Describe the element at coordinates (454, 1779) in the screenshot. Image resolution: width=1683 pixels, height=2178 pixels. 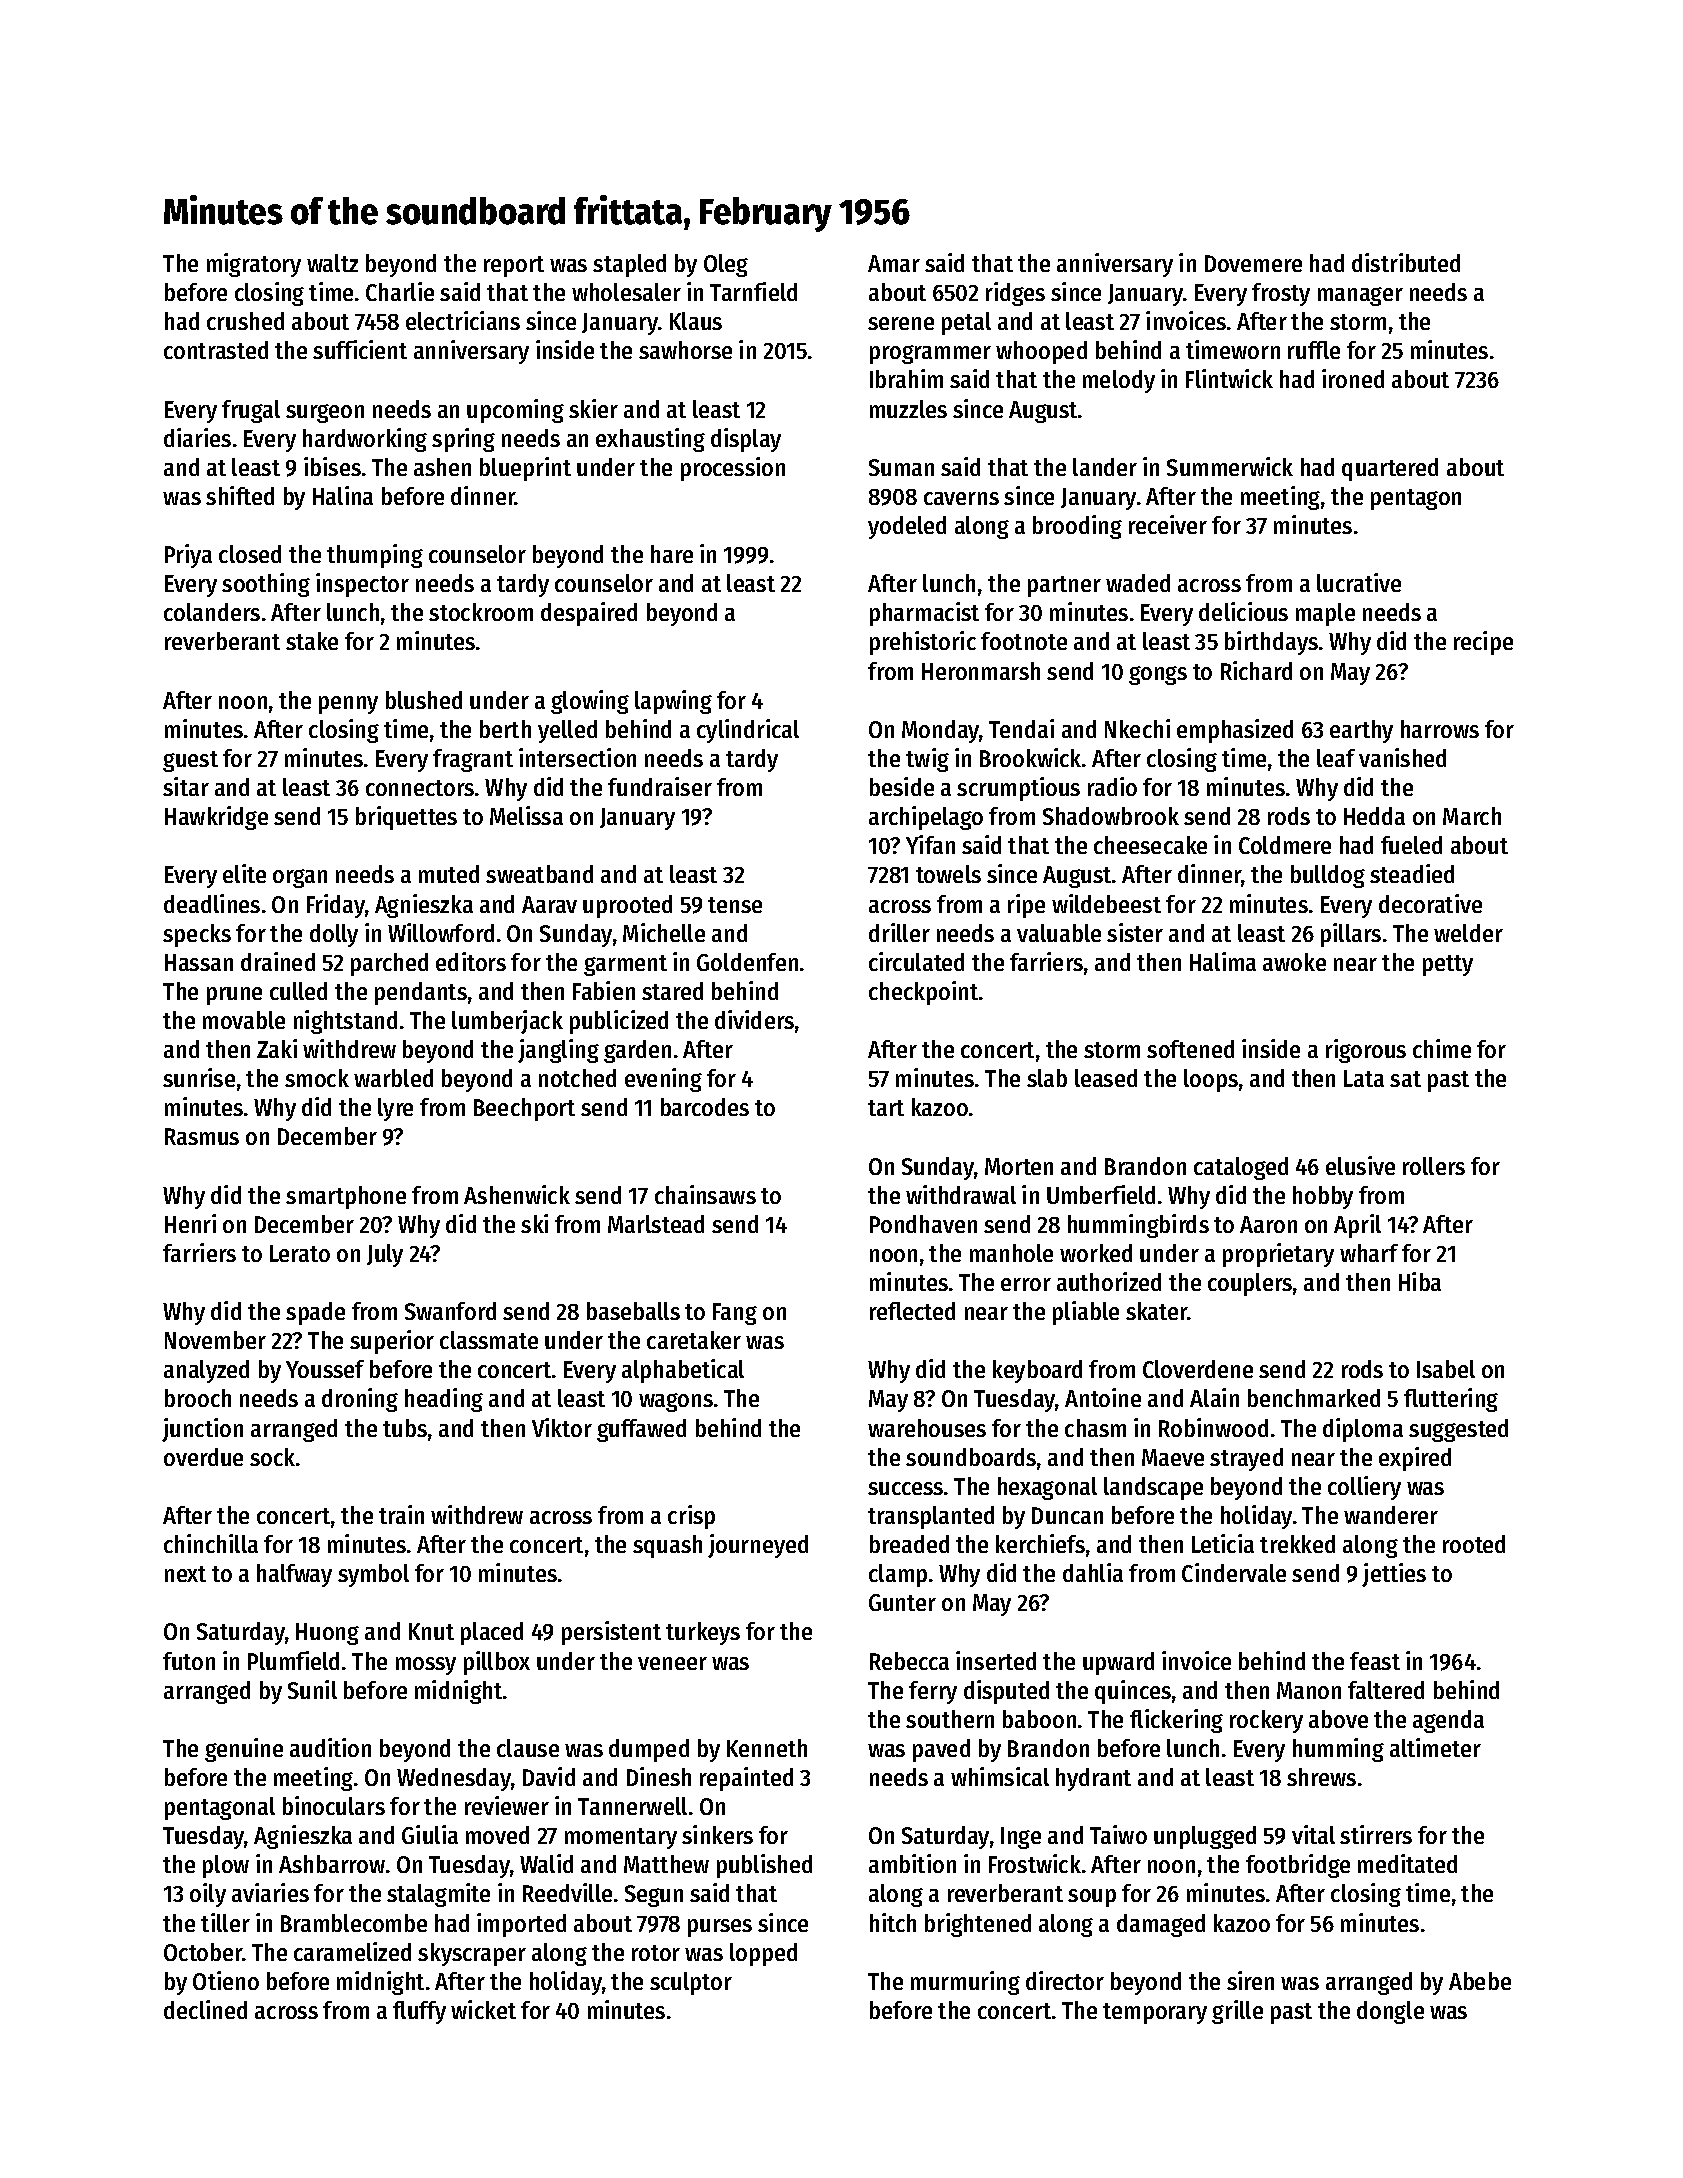
I see `Wednesday` at that location.
